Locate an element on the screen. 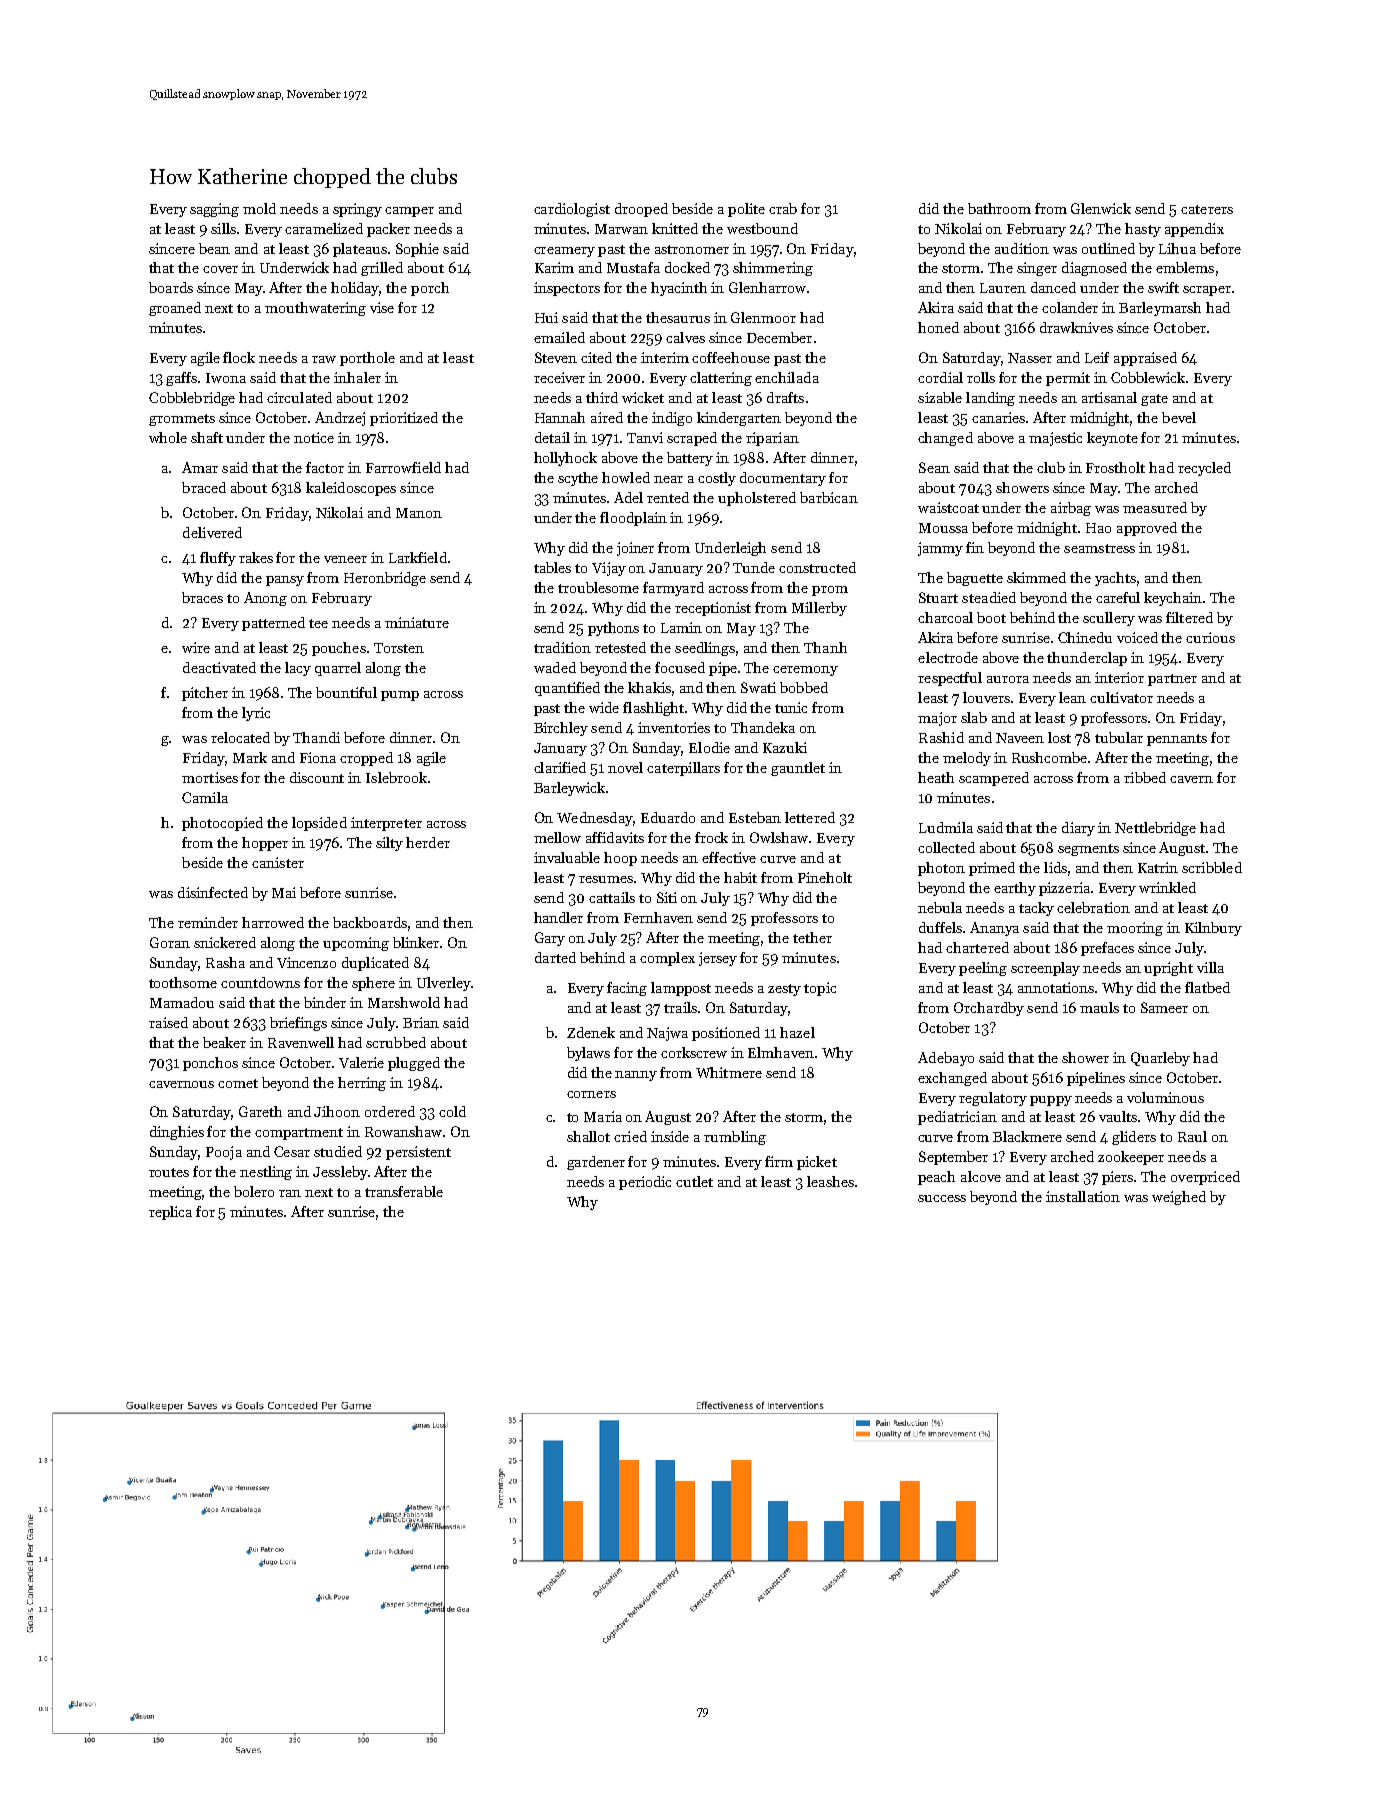 Image resolution: width=1393 pixels, height=1803 pixels. Hao is located at coordinates (1098, 528).
